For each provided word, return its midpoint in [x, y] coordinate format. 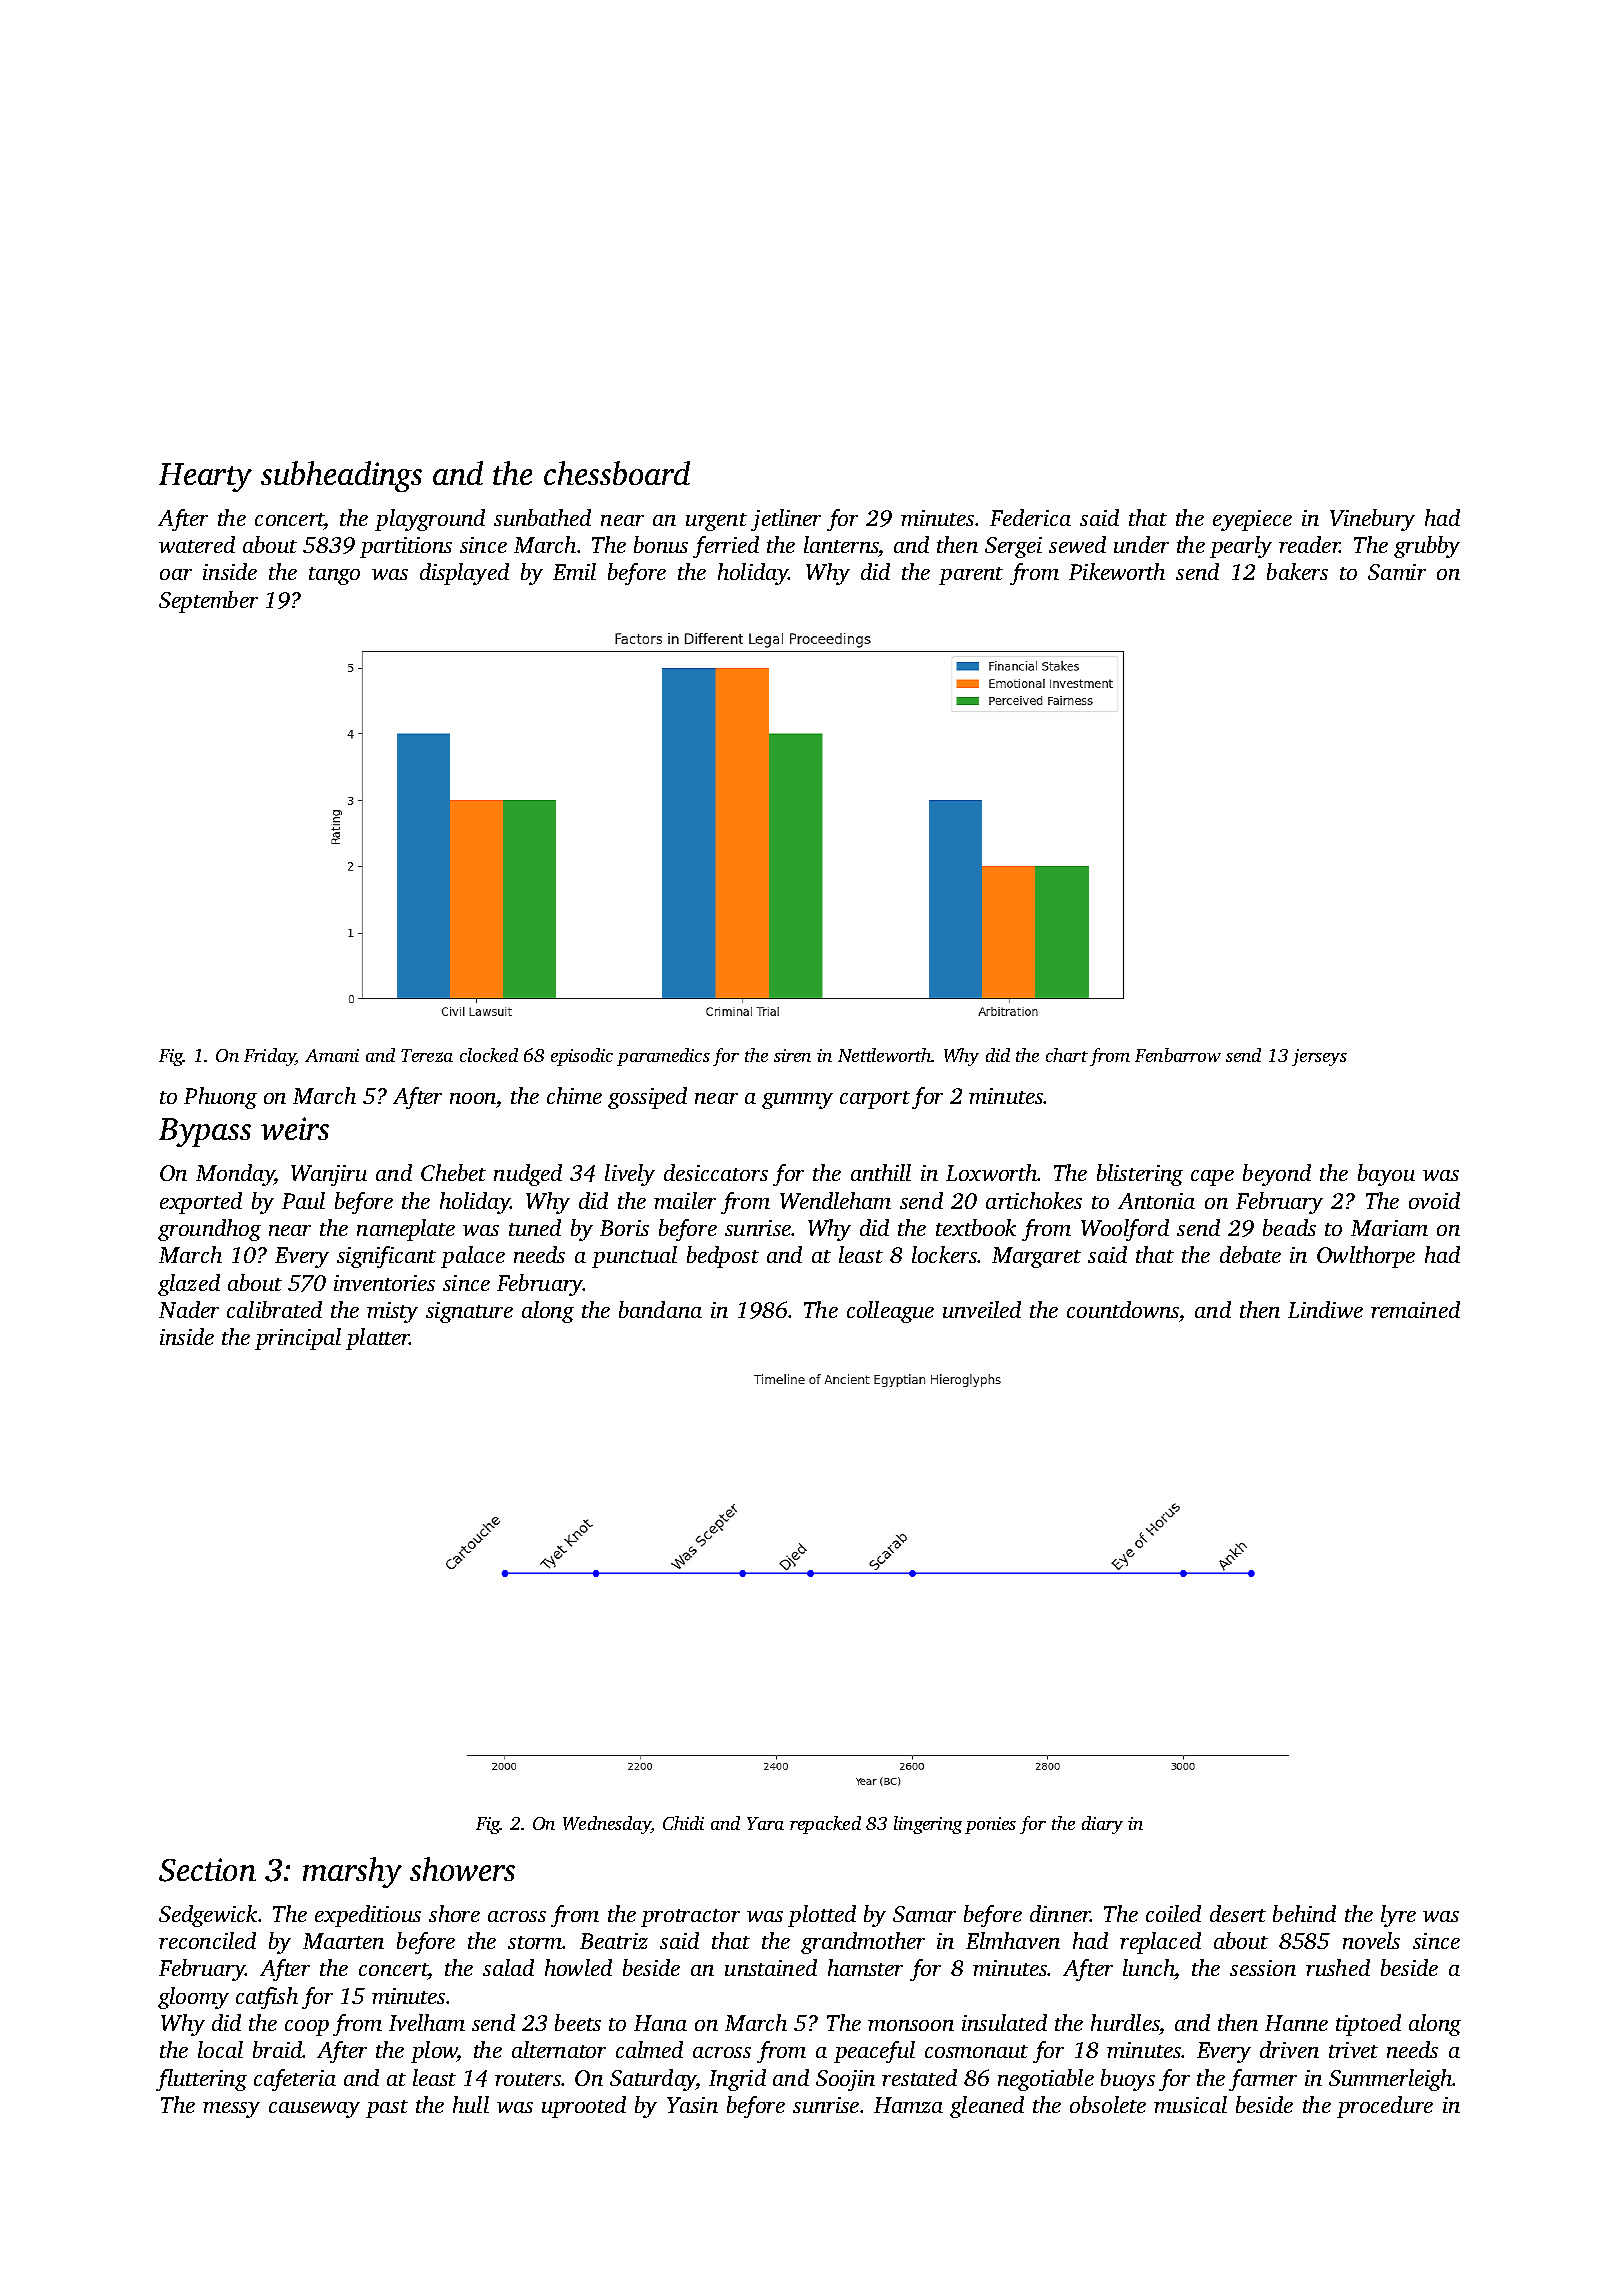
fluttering [201, 2080]
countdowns [1123, 1309]
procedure [1385, 2107]
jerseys [1319, 1057]
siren [792, 1055]
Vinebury [1372, 520]
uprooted [584, 2107]
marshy [352, 1872]
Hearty [205, 477]
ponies [990, 1825]
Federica [1030, 517]
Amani [332, 1055]
